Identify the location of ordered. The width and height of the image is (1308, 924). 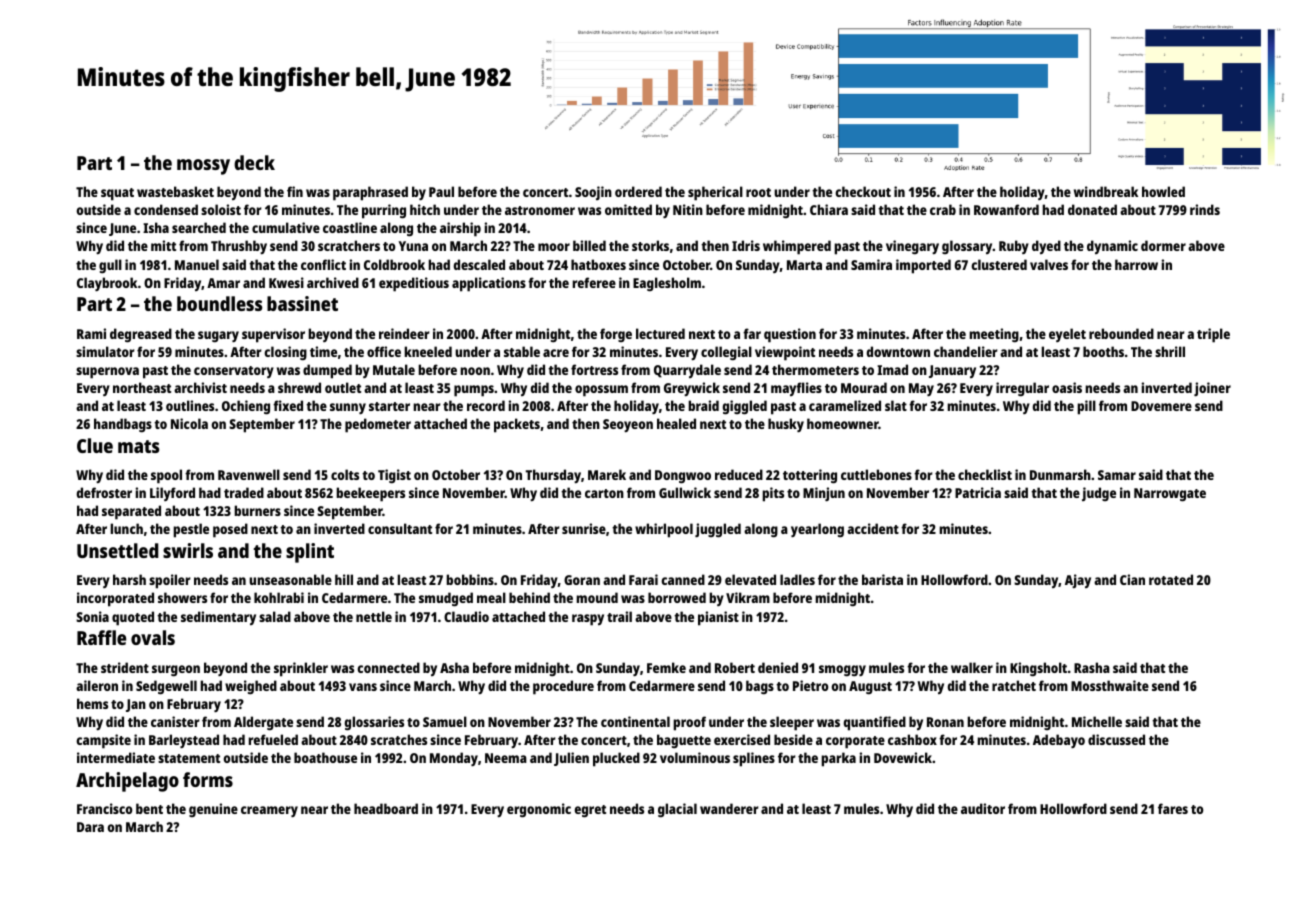
(638, 191).
